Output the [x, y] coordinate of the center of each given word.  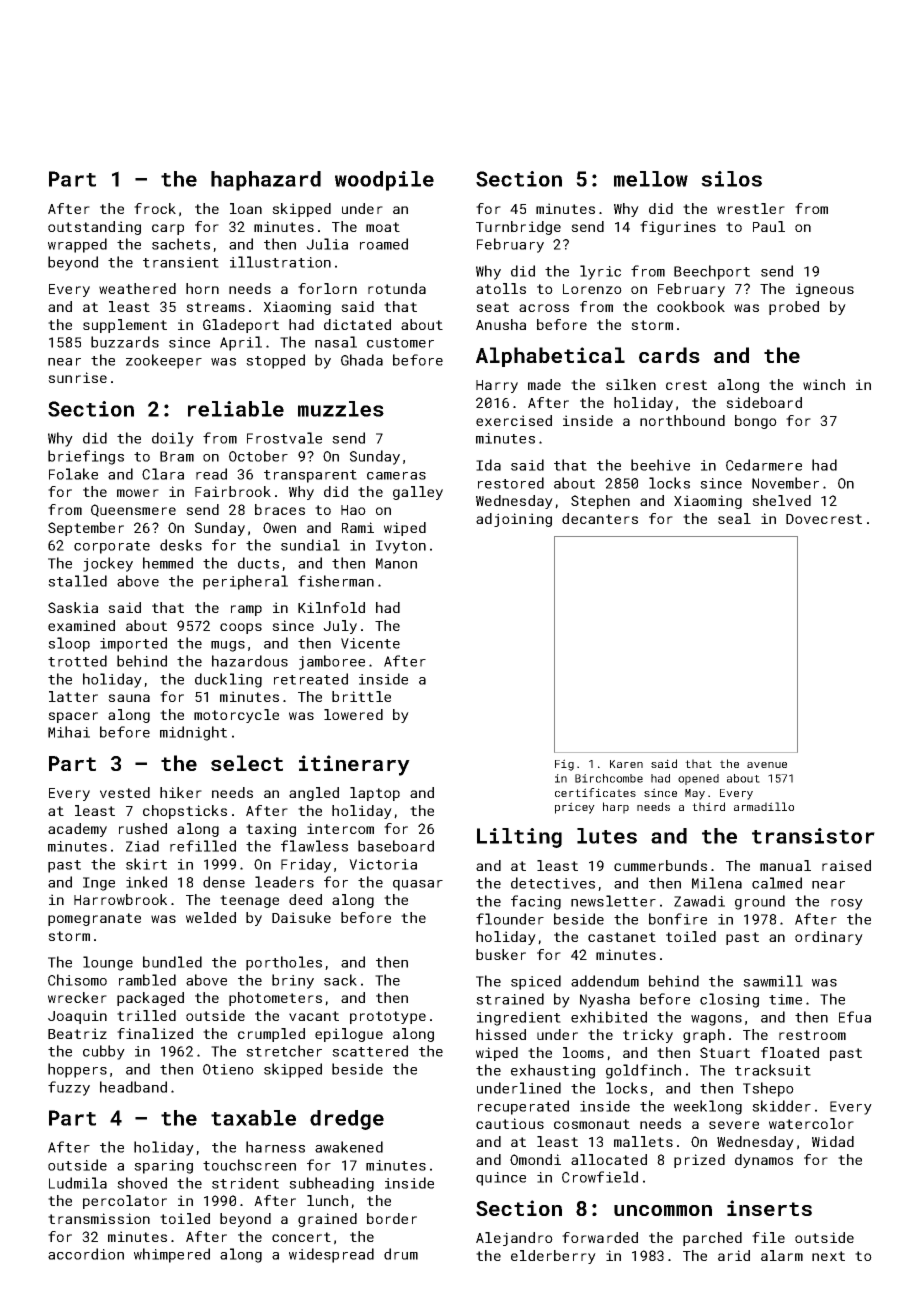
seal [734, 518]
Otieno [228, 1069]
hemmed [168, 563]
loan [246, 208]
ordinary [829, 938]
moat [383, 227]
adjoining [514, 520]
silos [731, 179]
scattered [370, 1051]
